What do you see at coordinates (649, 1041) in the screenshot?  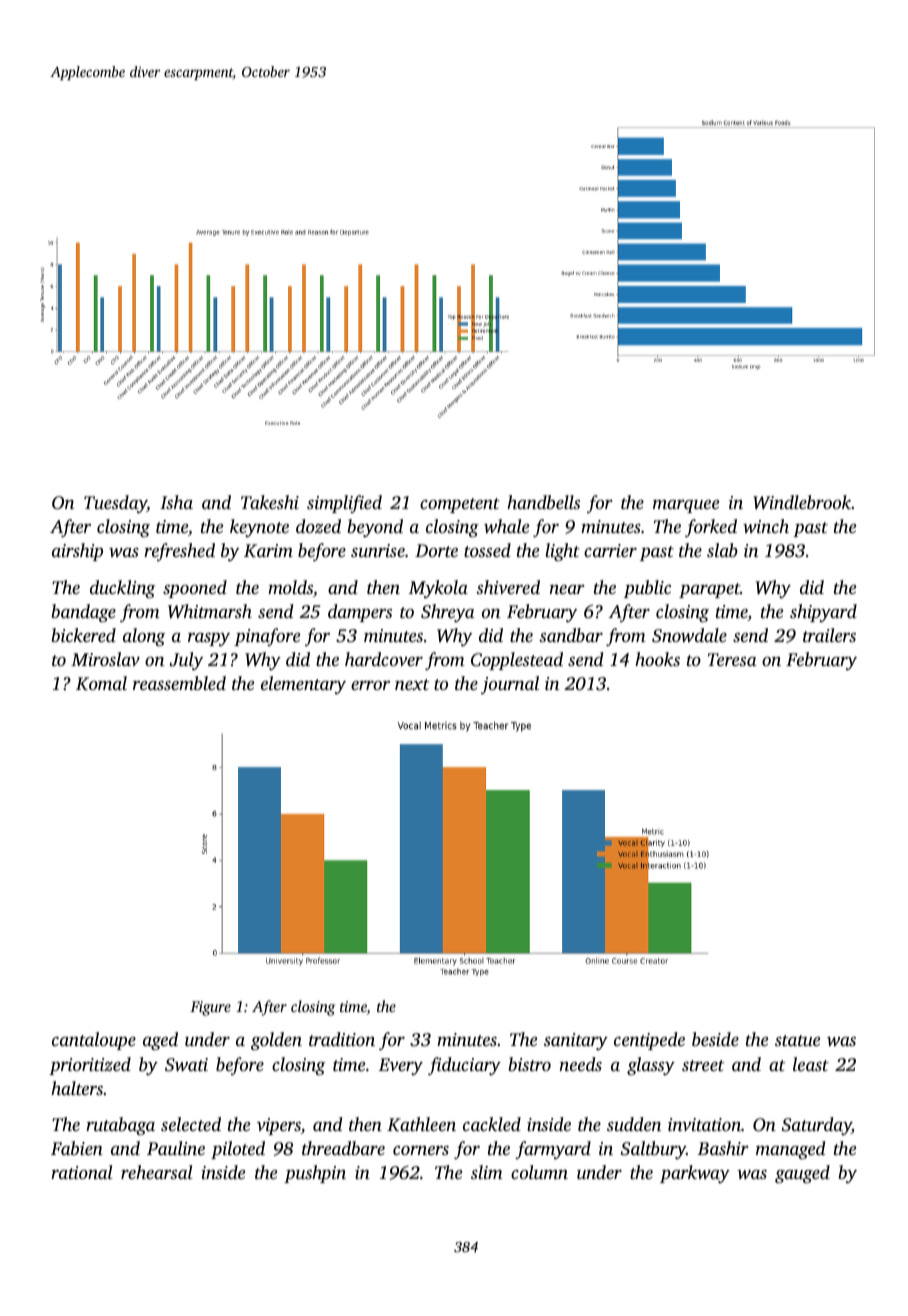 I see `centipede` at bounding box center [649, 1041].
